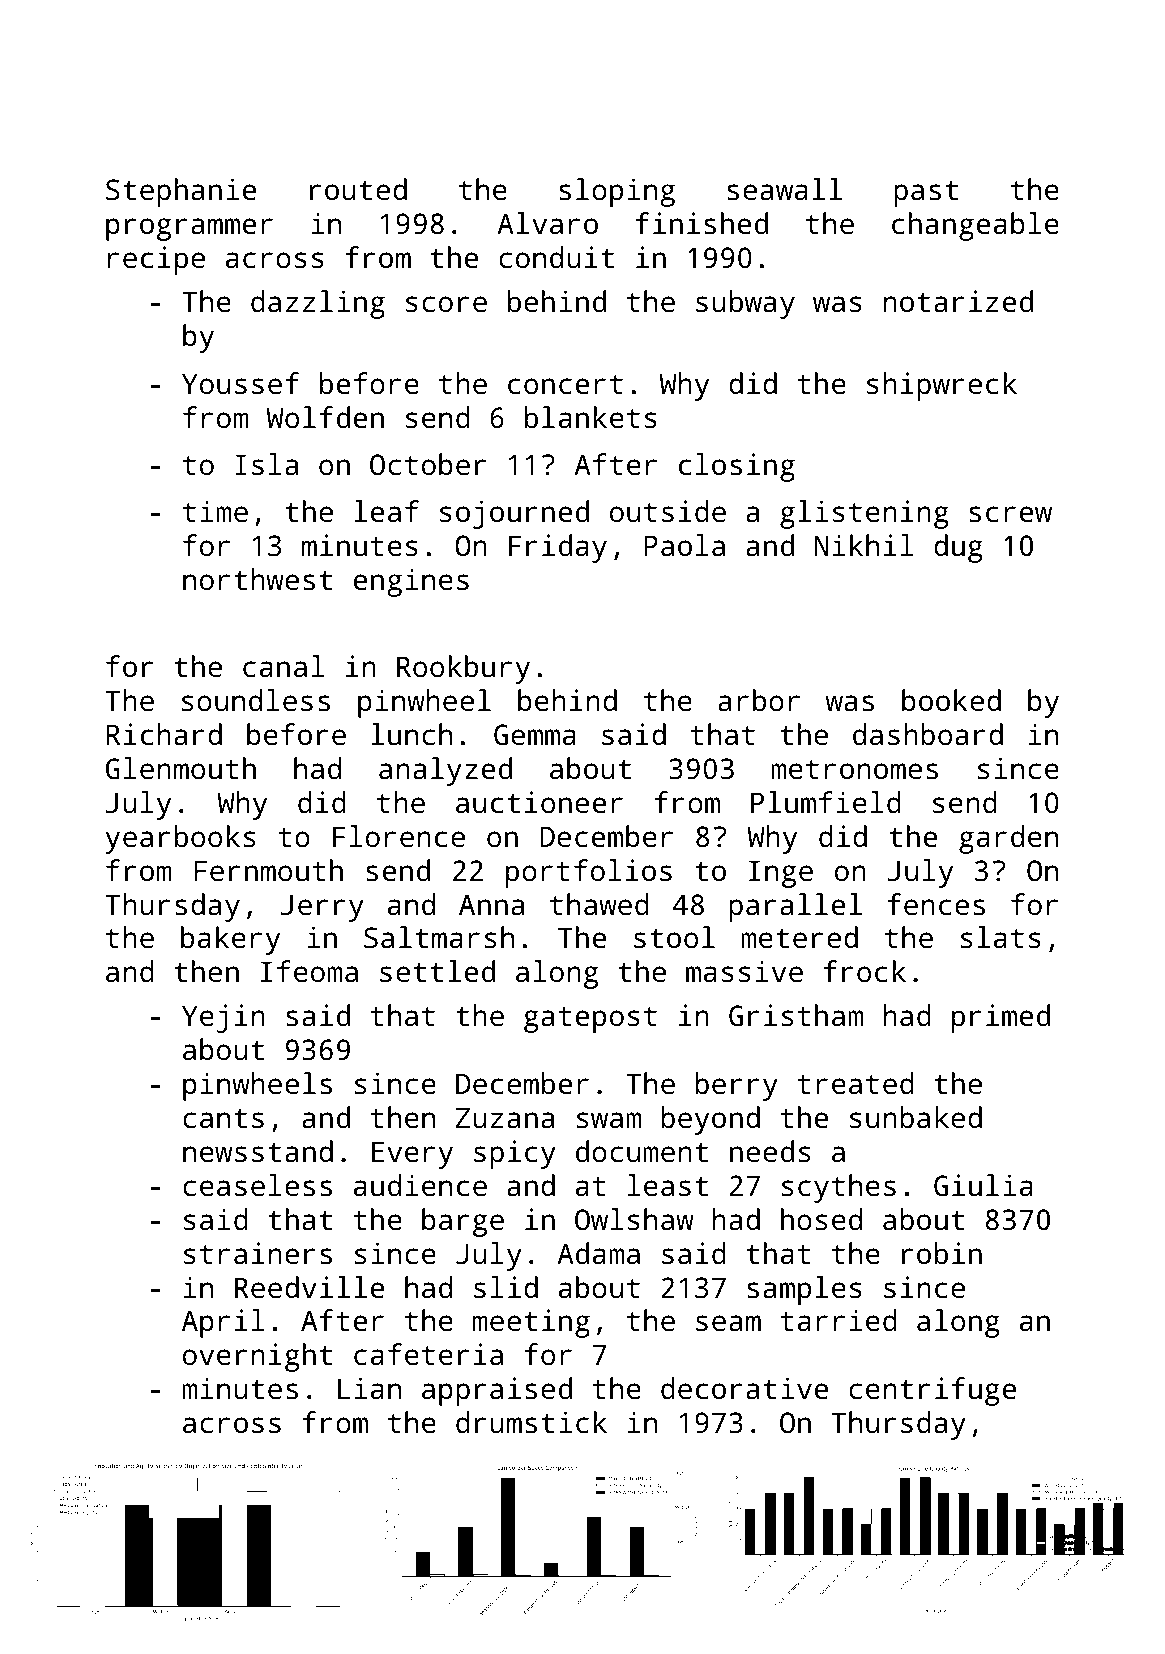 The image size is (1165, 1654). I want to click on Stephanie, so click(181, 192).
